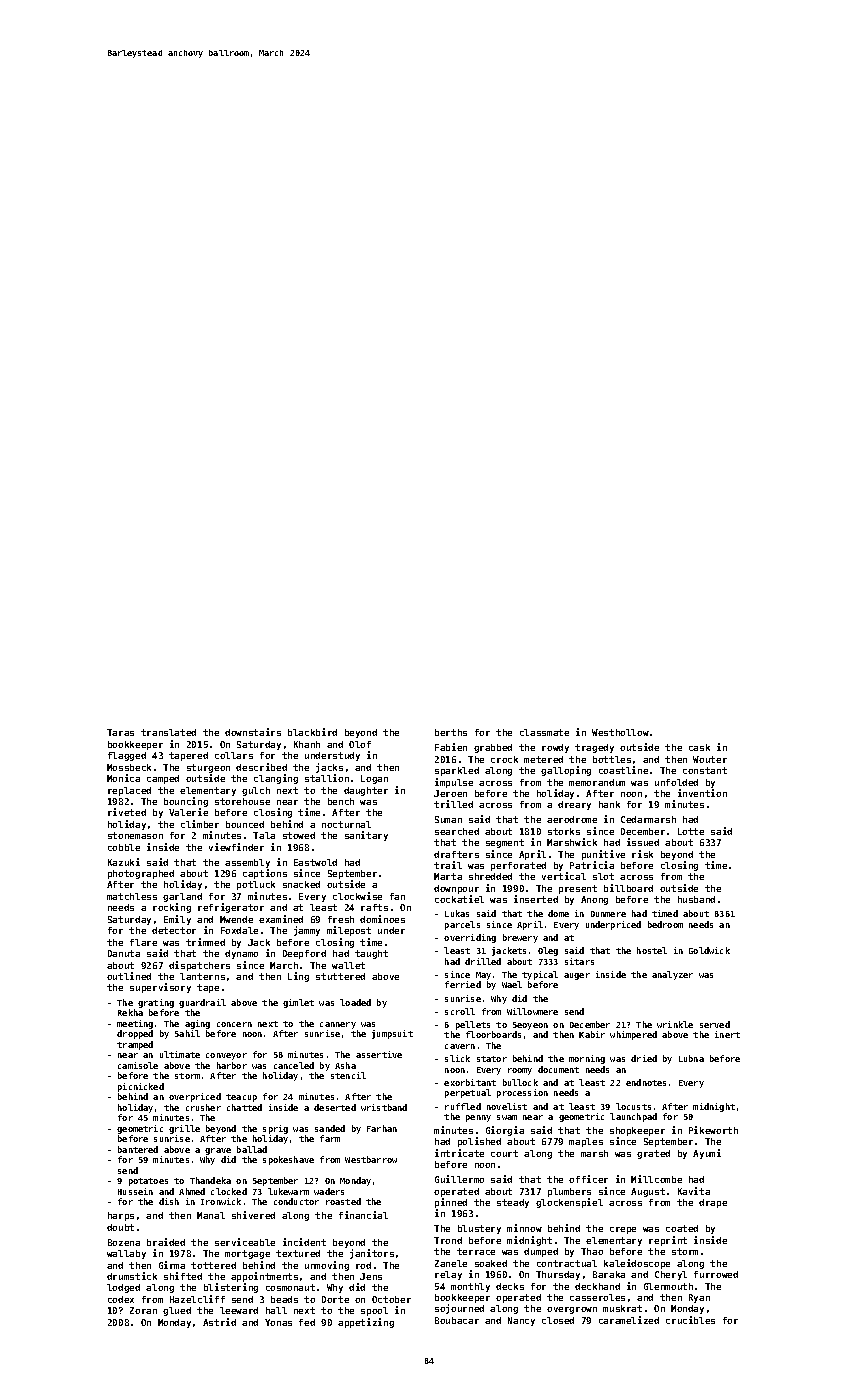 The height and width of the screenshot is (1400, 849). What do you see at coordinates (451, 732) in the screenshot?
I see `berths` at bounding box center [451, 732].
